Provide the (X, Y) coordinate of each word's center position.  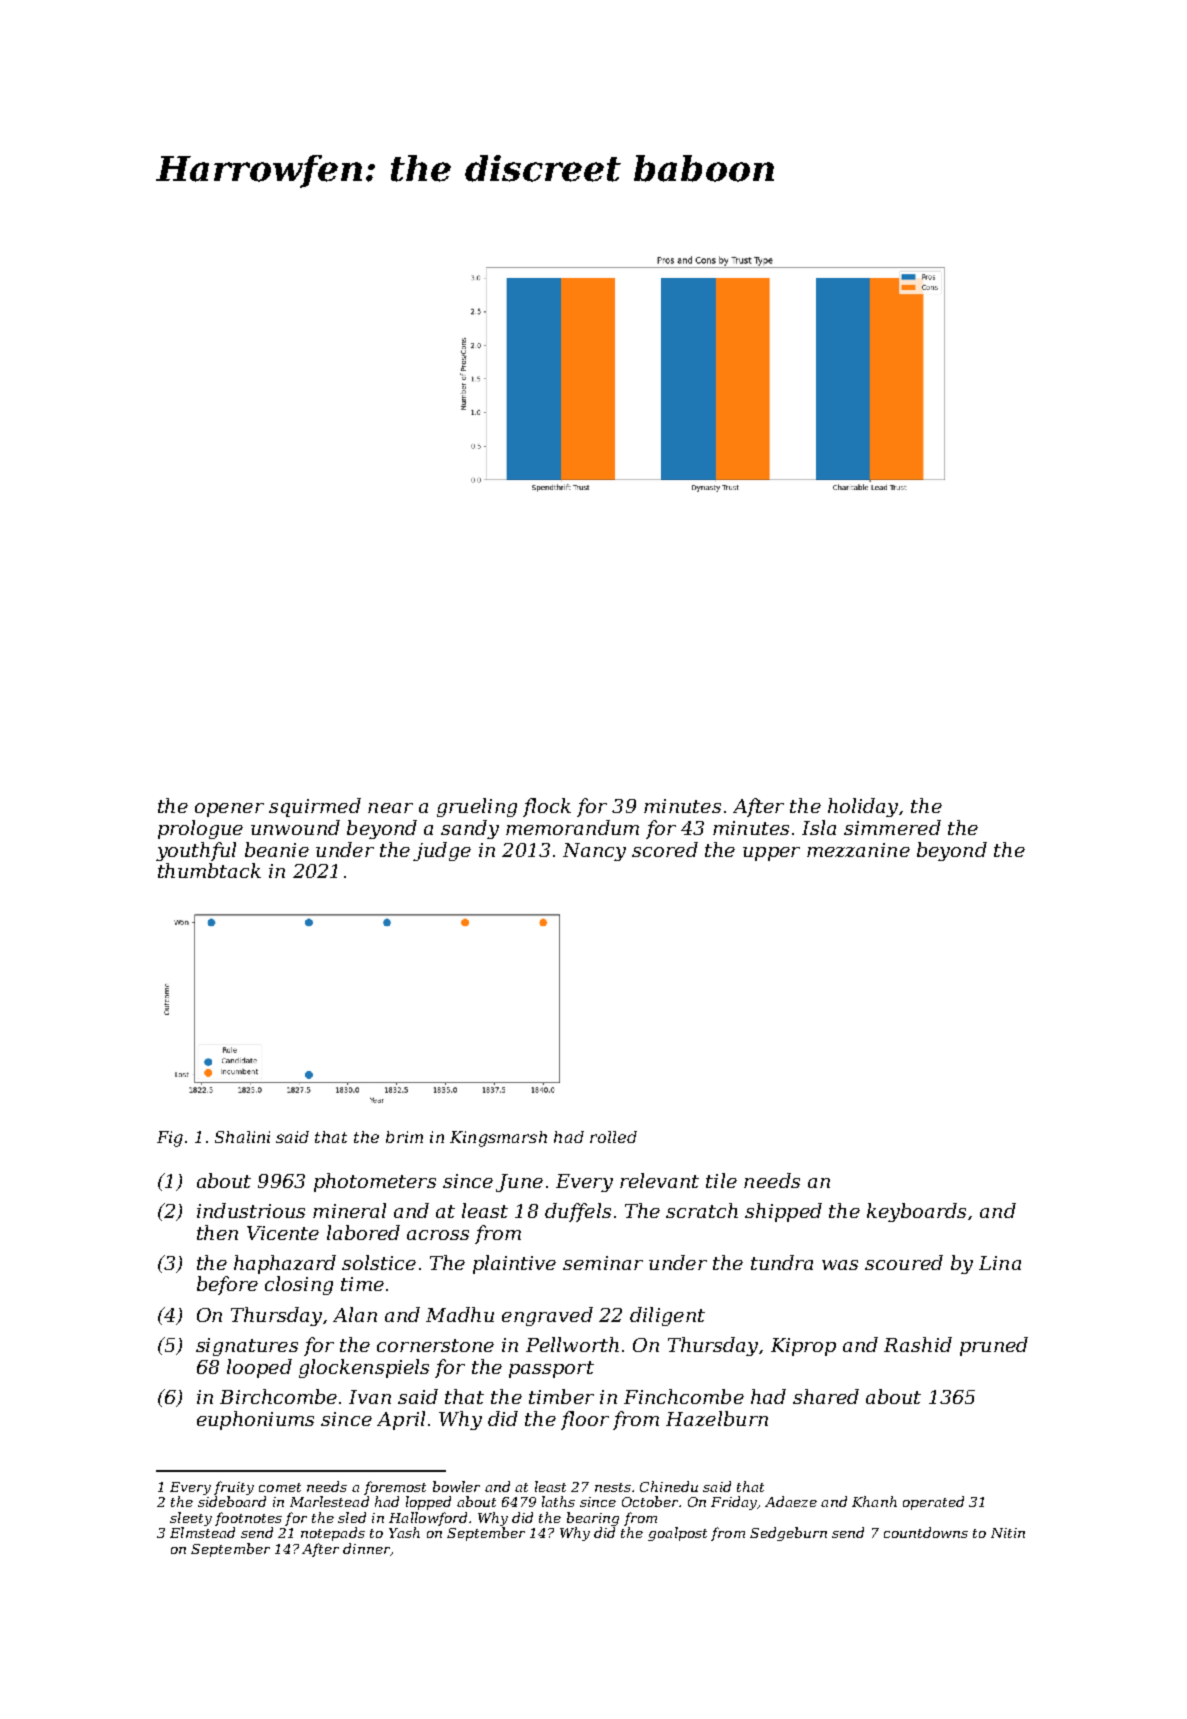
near (390, 808)
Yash (404, 1532)
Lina (1000, 1263)
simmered (892, 827)
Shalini (242, 1137)
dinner (366, 1548)
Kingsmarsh (498, 1139)
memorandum (572, 827)
